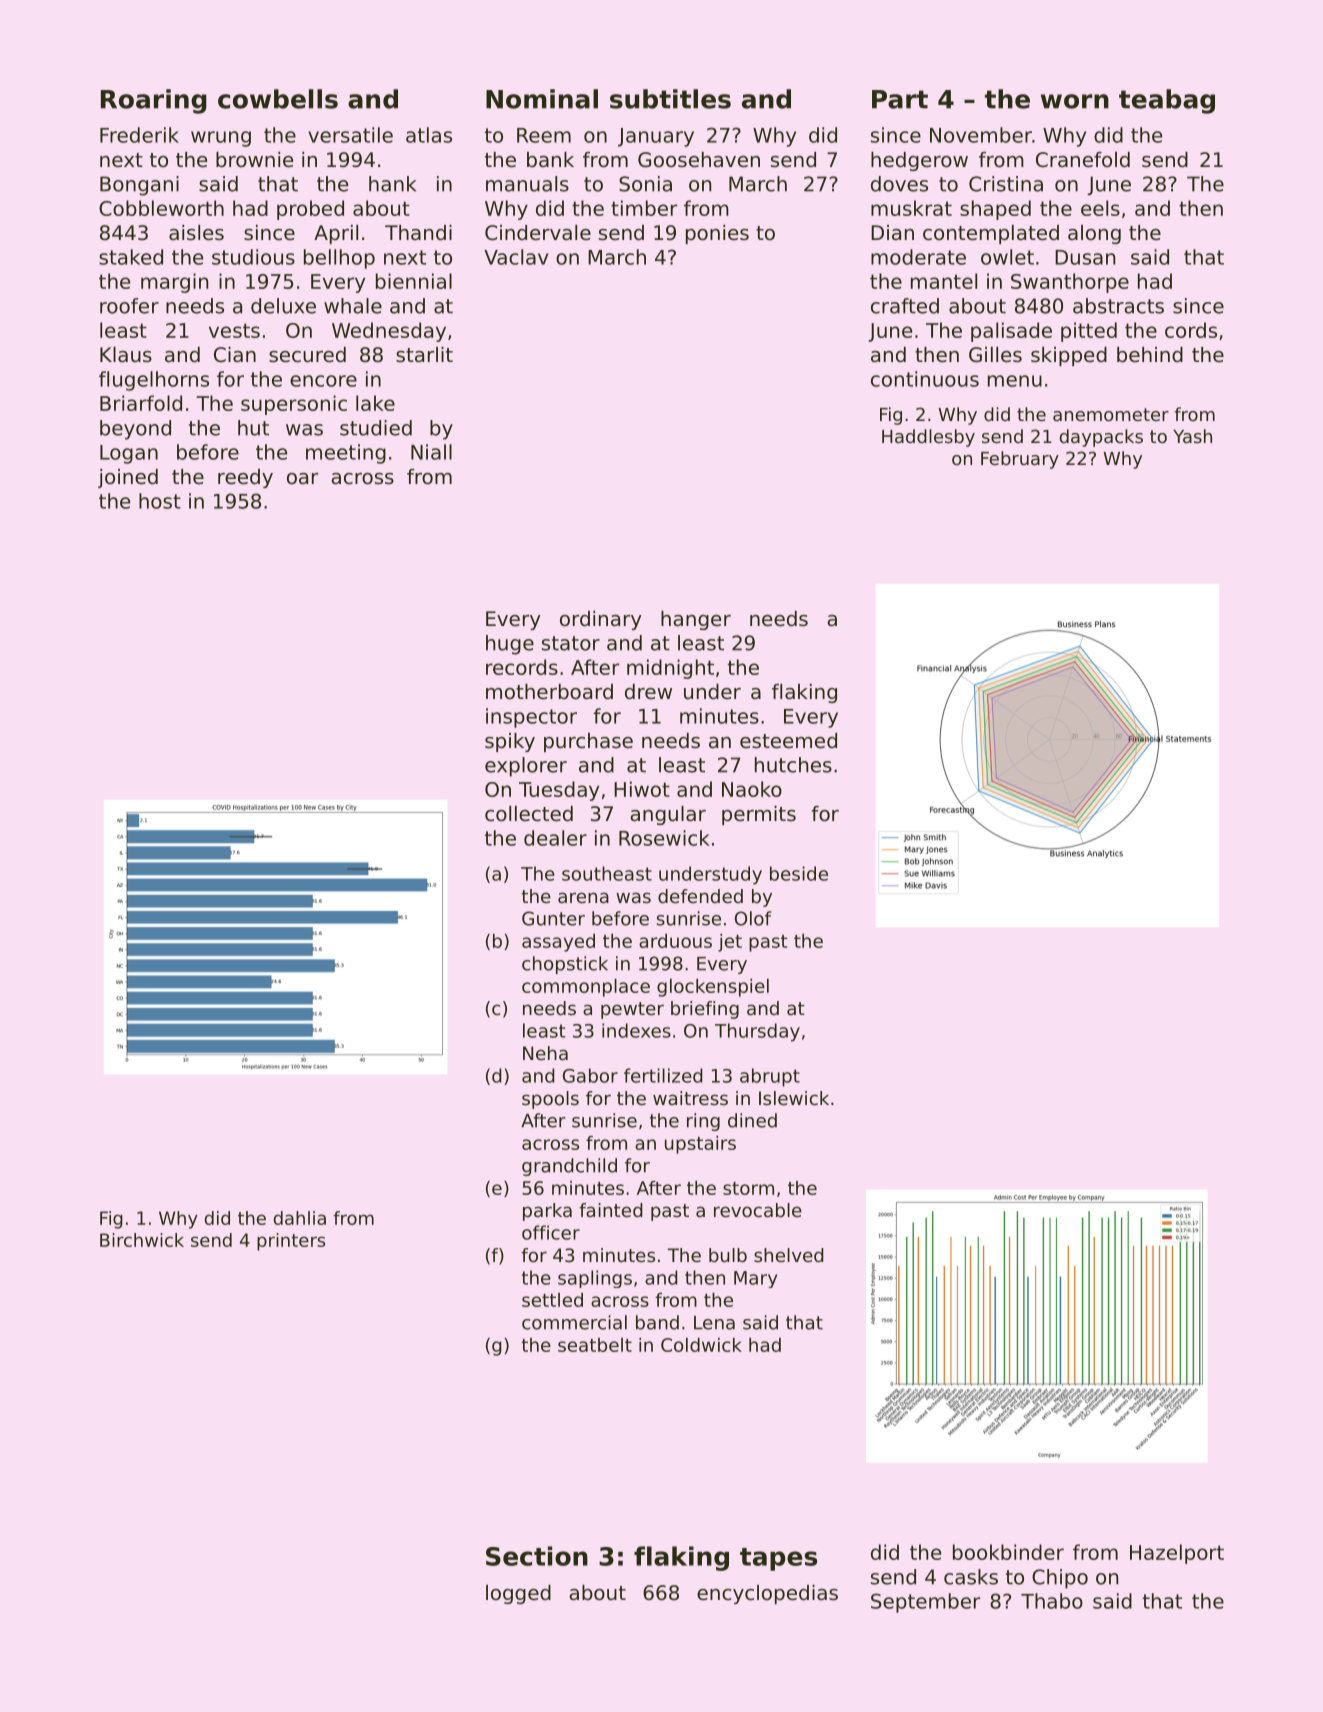  I want to click on logged, so click(518, 1594).
